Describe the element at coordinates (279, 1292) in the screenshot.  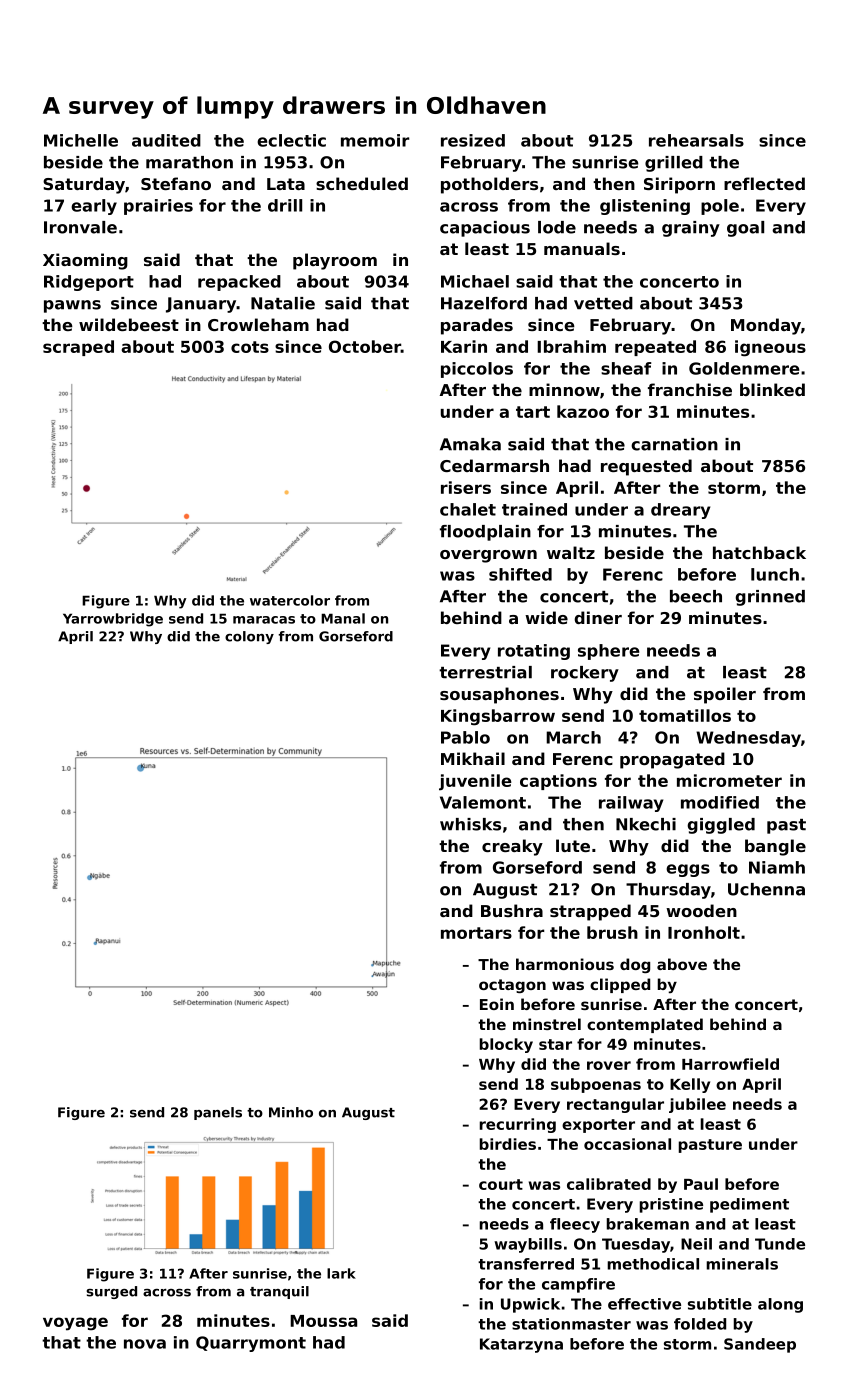
I see `tranquil` at that location.
